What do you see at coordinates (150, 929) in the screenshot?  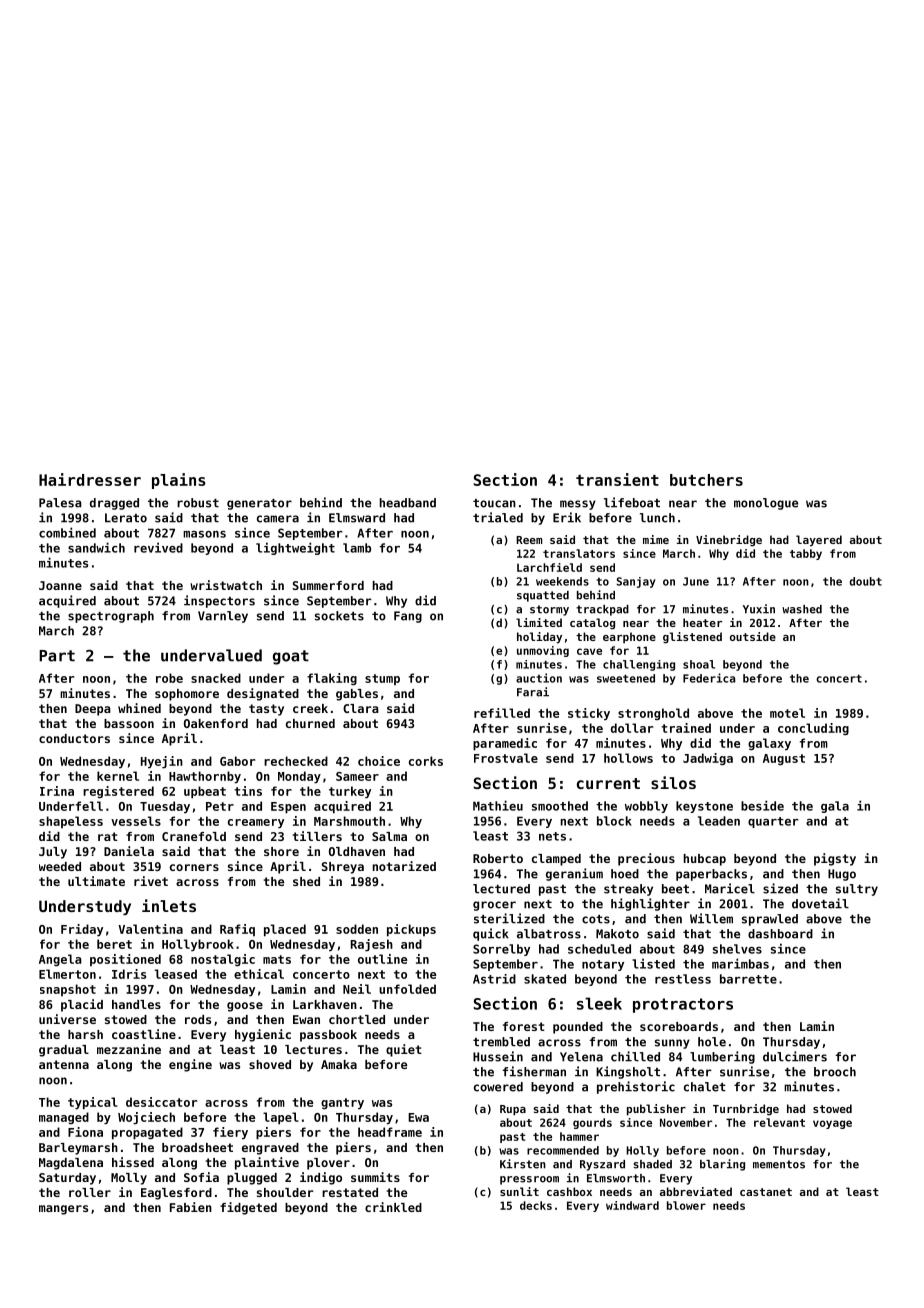 I see `Valentina` at bounding box center [150, 929].
